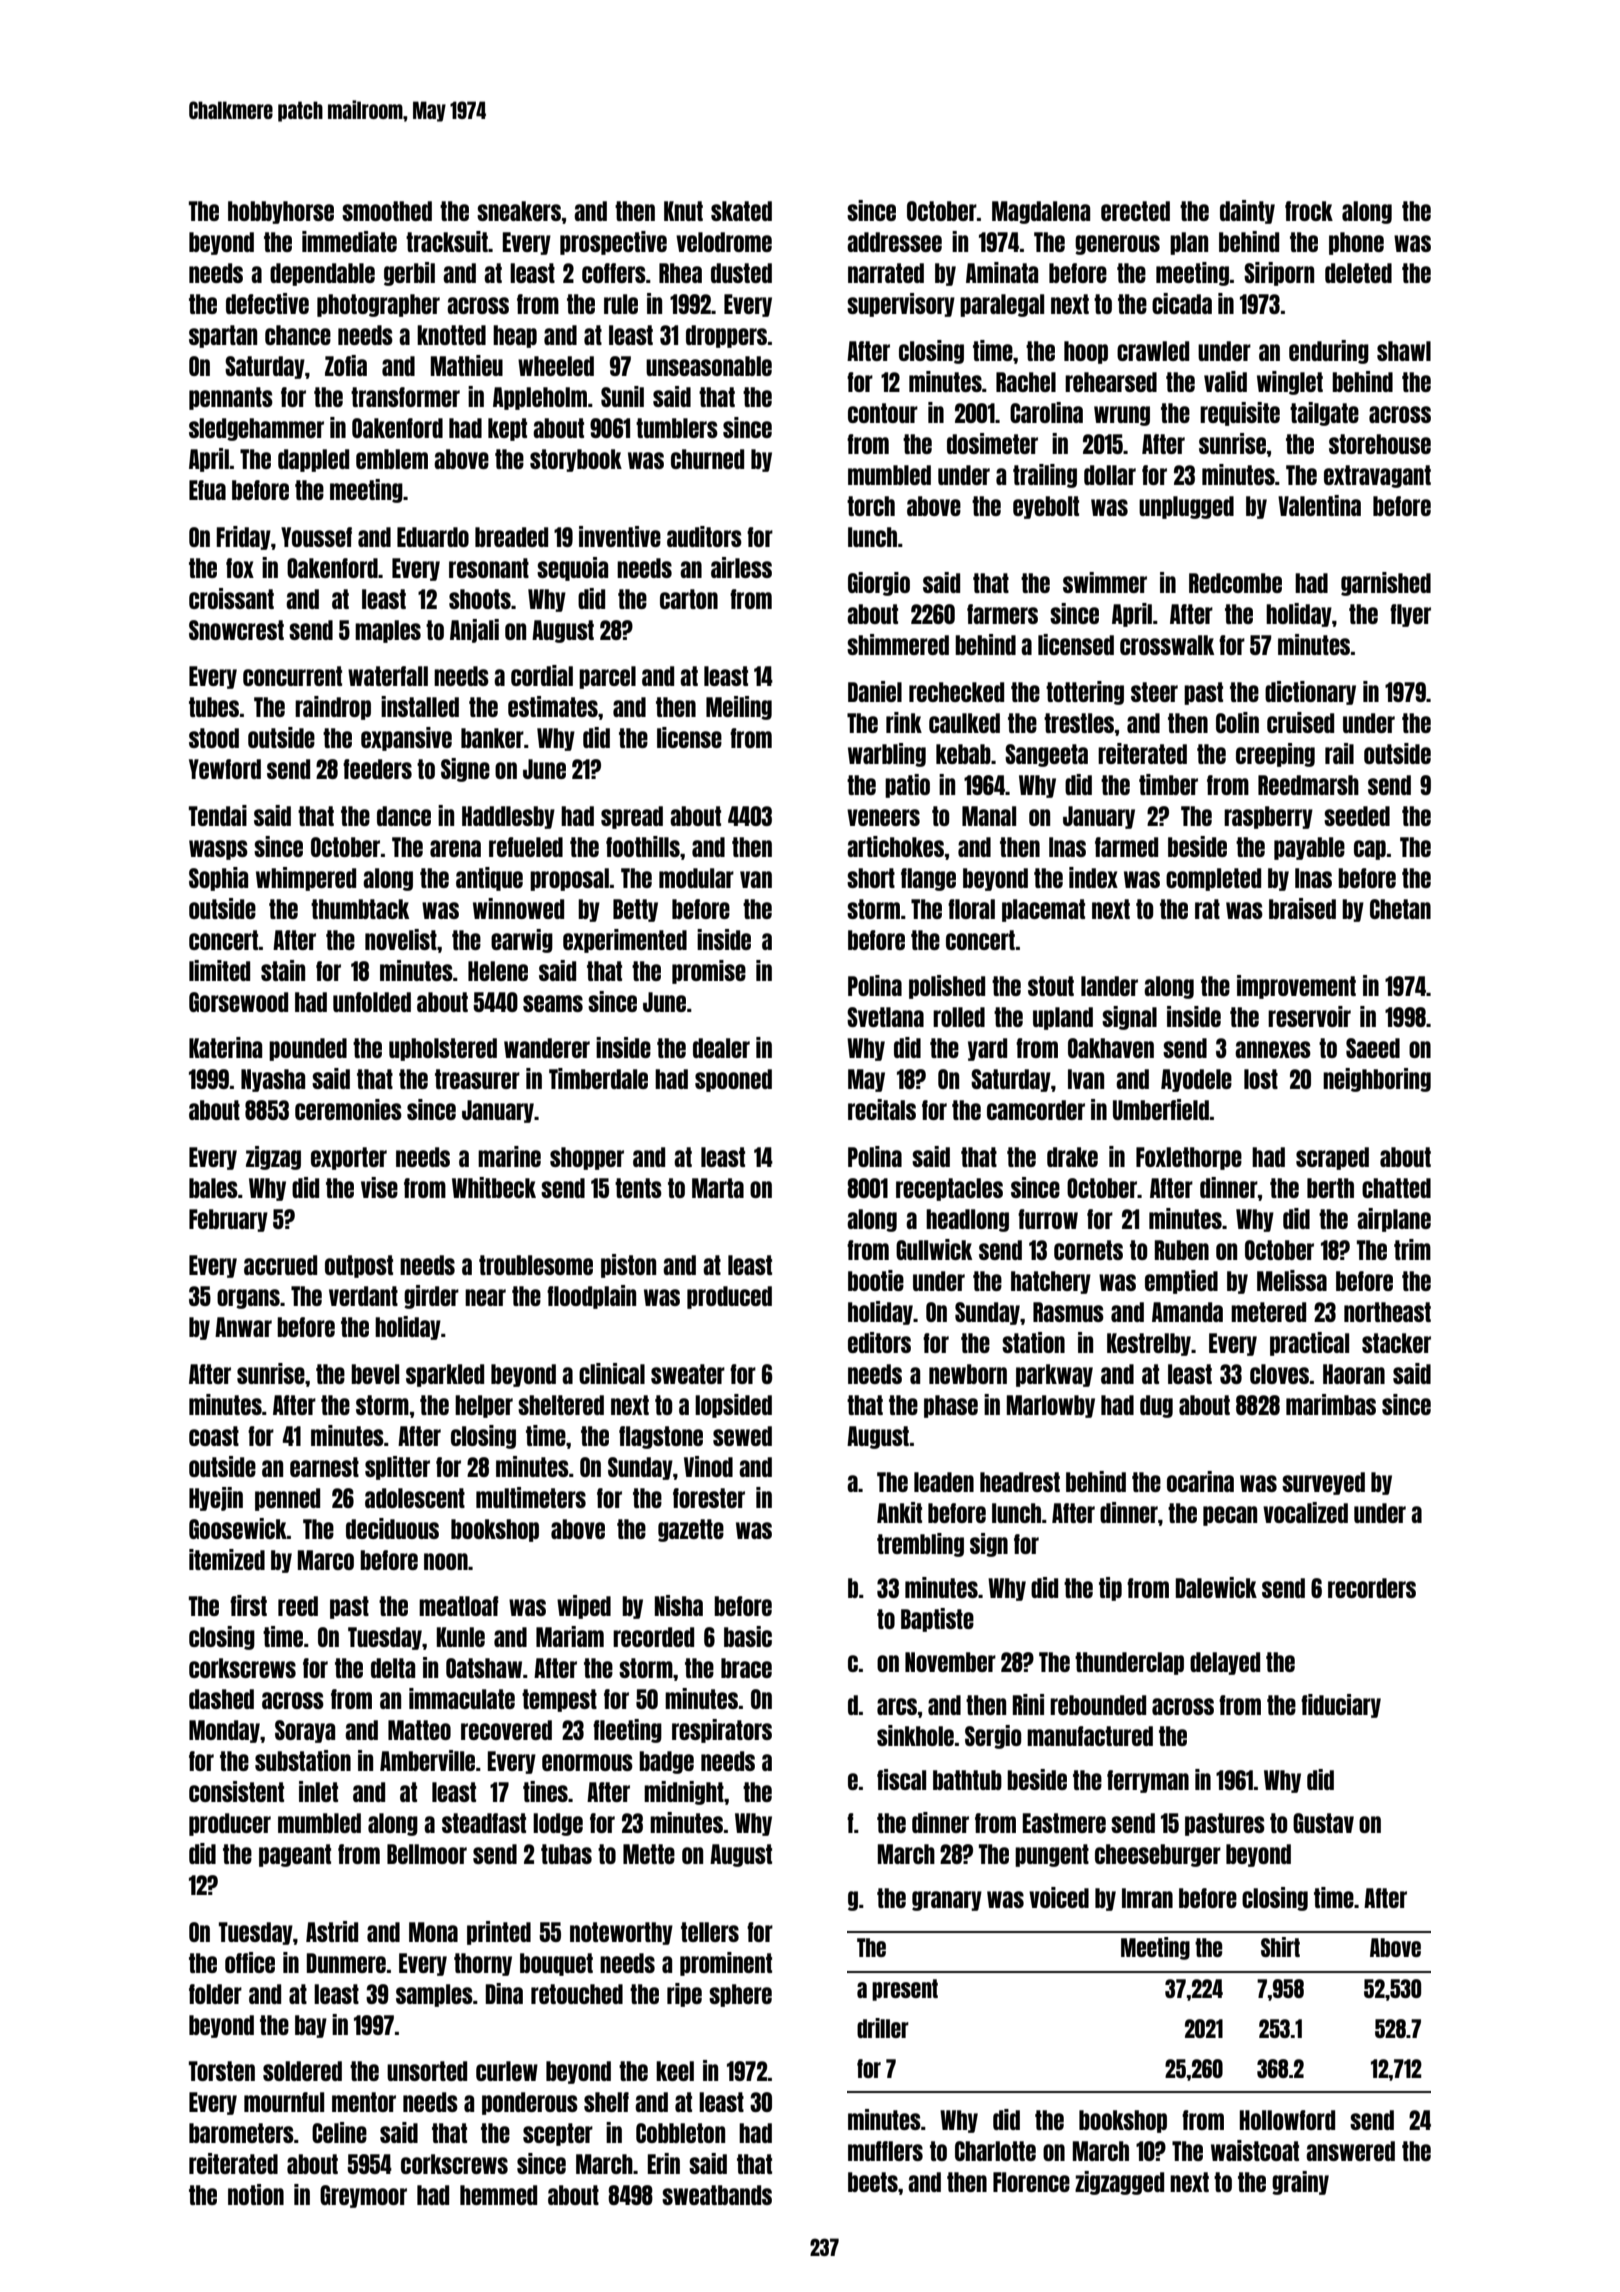 The image size is (1620, 2292). I want to click on retouched, so click(577, 1994).
